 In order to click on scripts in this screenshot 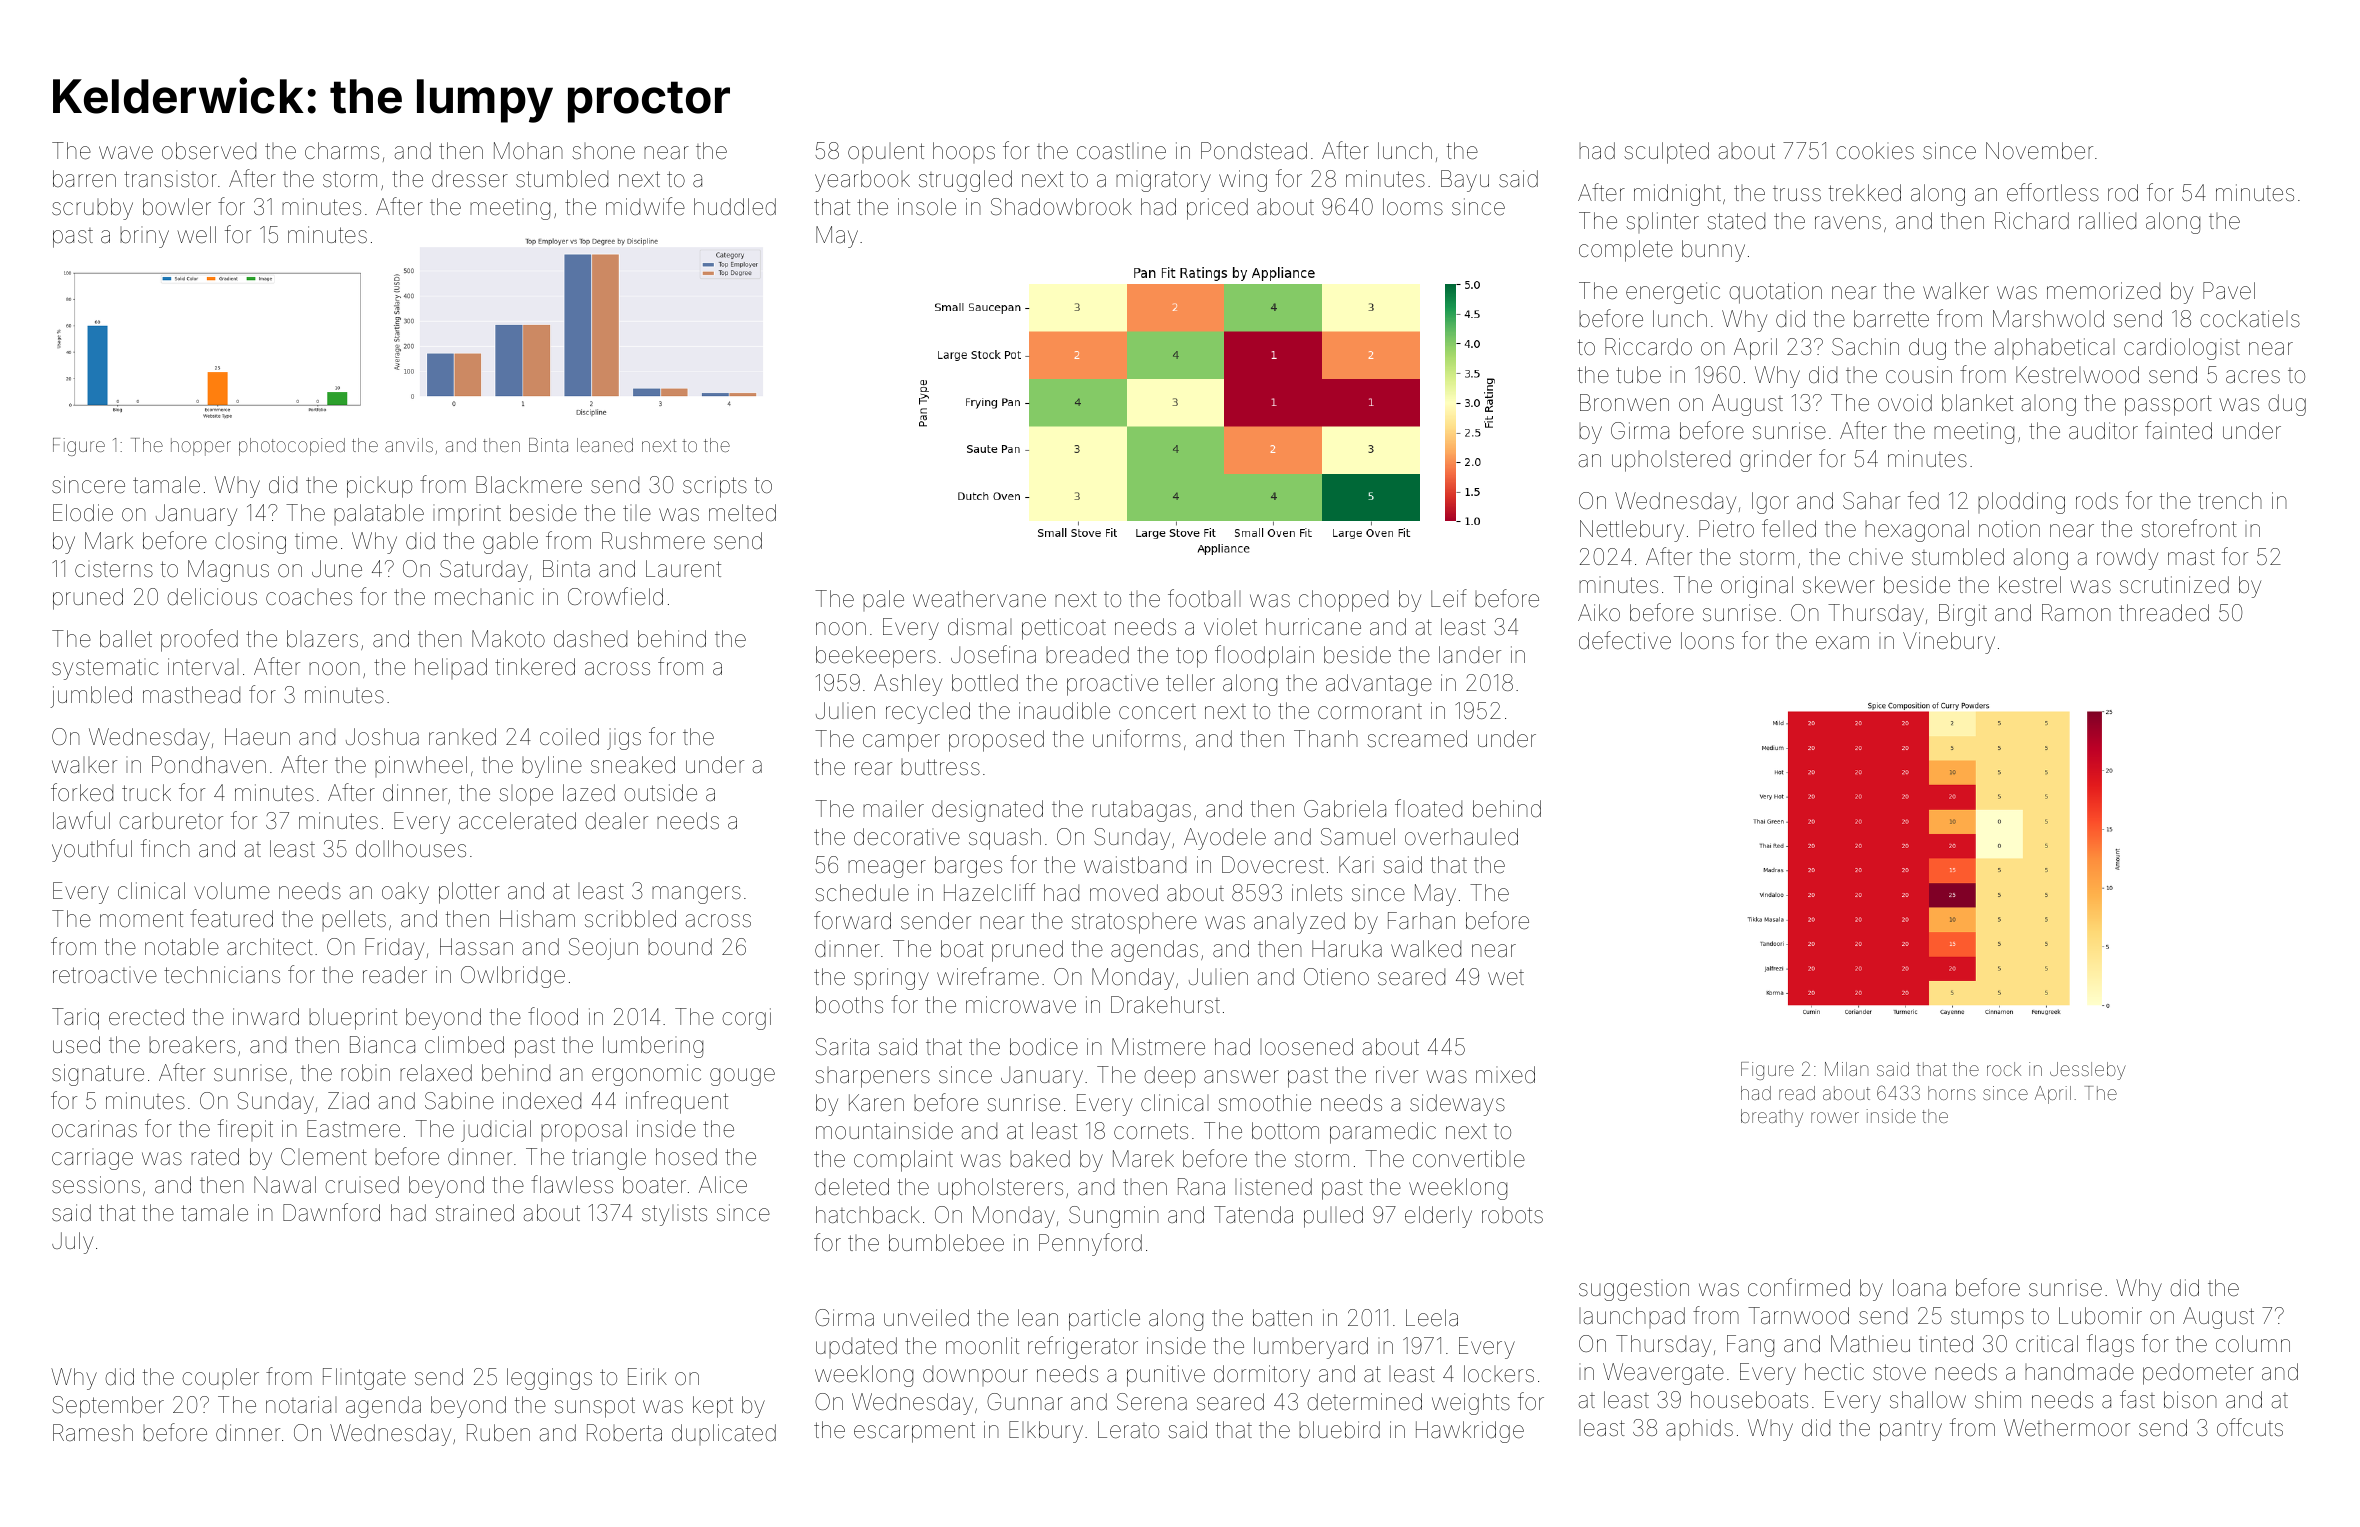, I will do `click(715, 487)`.
